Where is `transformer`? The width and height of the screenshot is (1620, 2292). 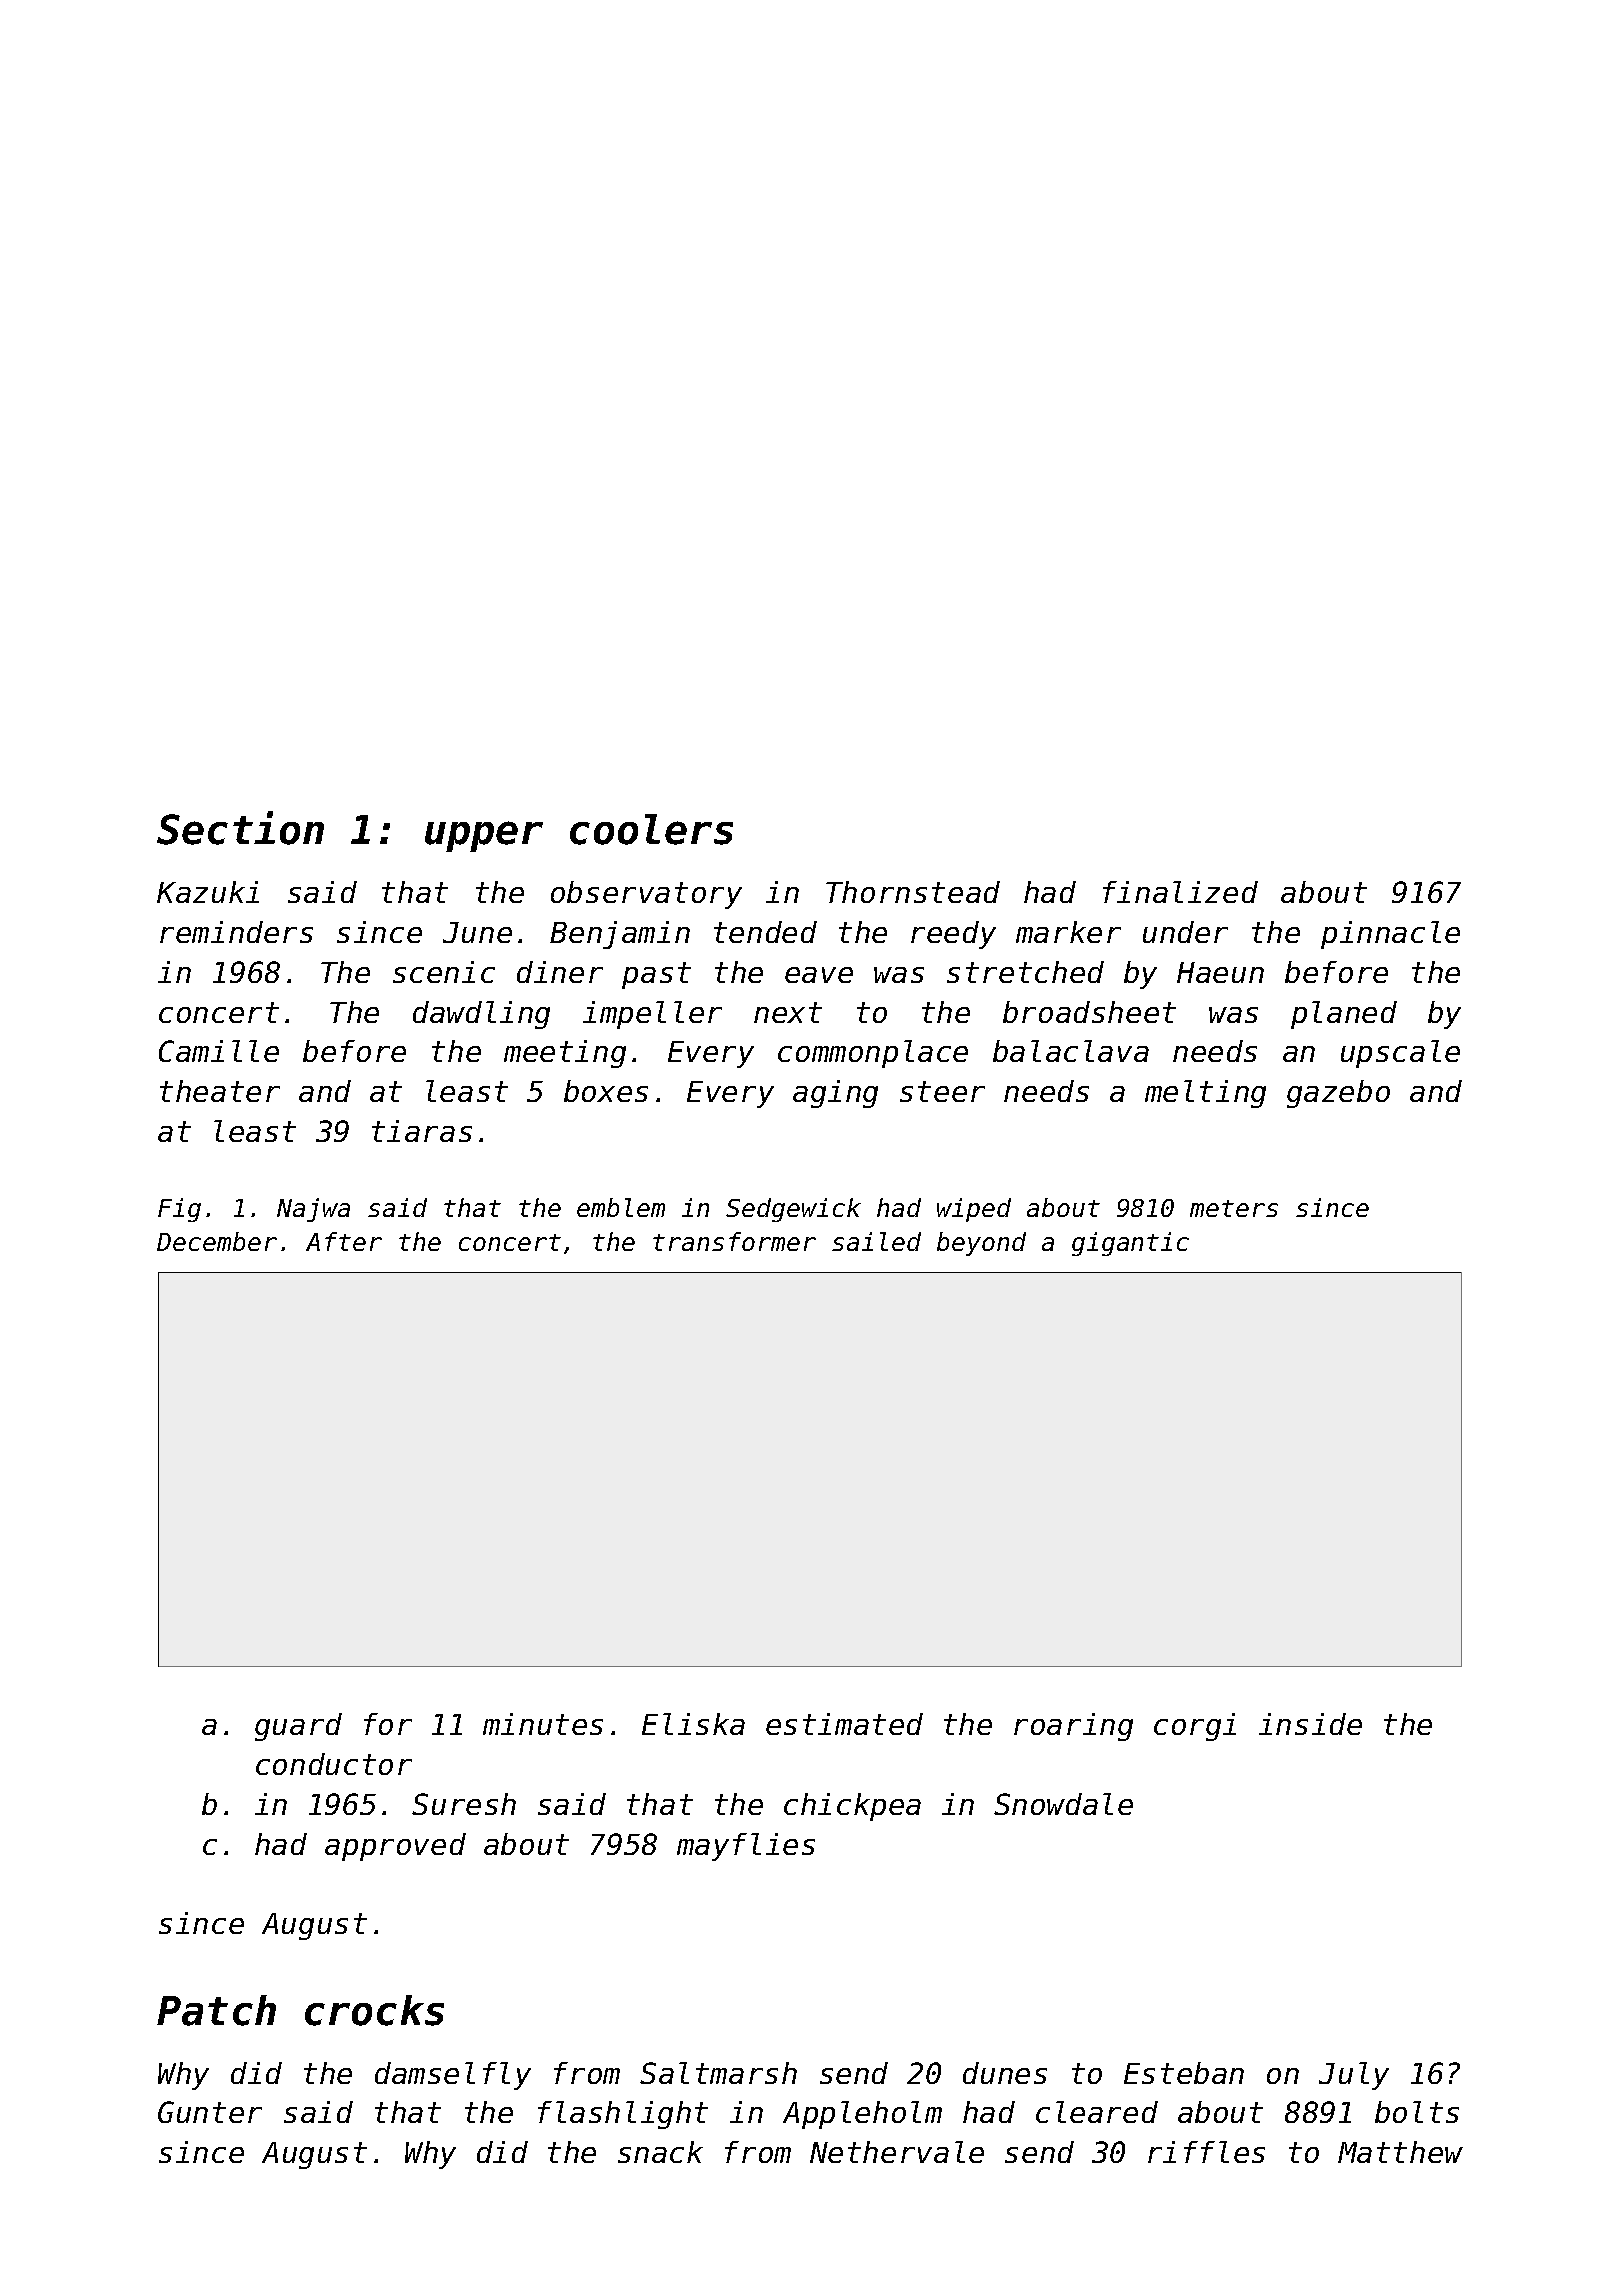 transformer is located at coordinates (734, 1241).
